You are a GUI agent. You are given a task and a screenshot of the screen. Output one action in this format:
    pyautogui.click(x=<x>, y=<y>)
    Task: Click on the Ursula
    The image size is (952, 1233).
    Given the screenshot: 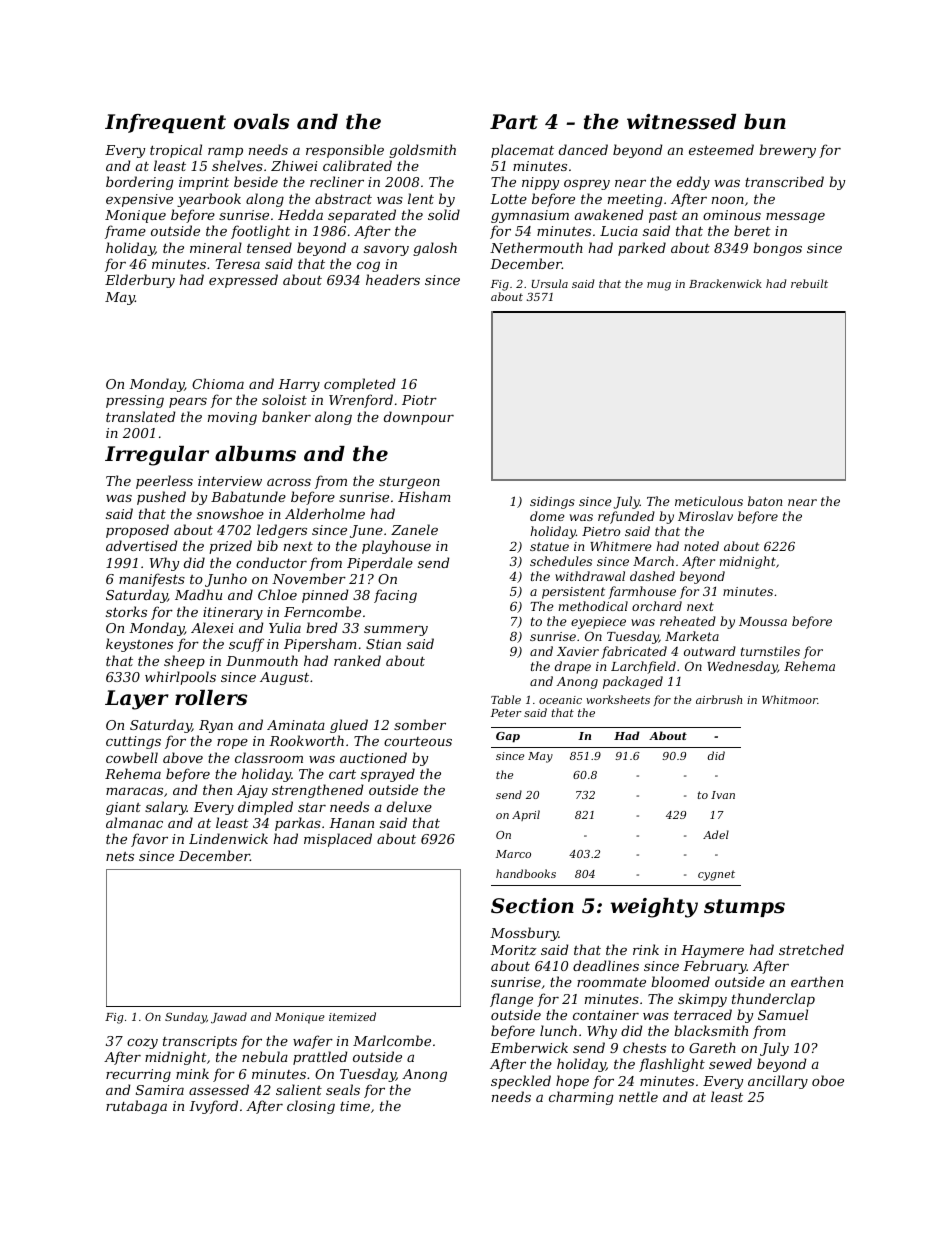 What is the action you would take?
    pyautogui.click(x=550, y=283)
